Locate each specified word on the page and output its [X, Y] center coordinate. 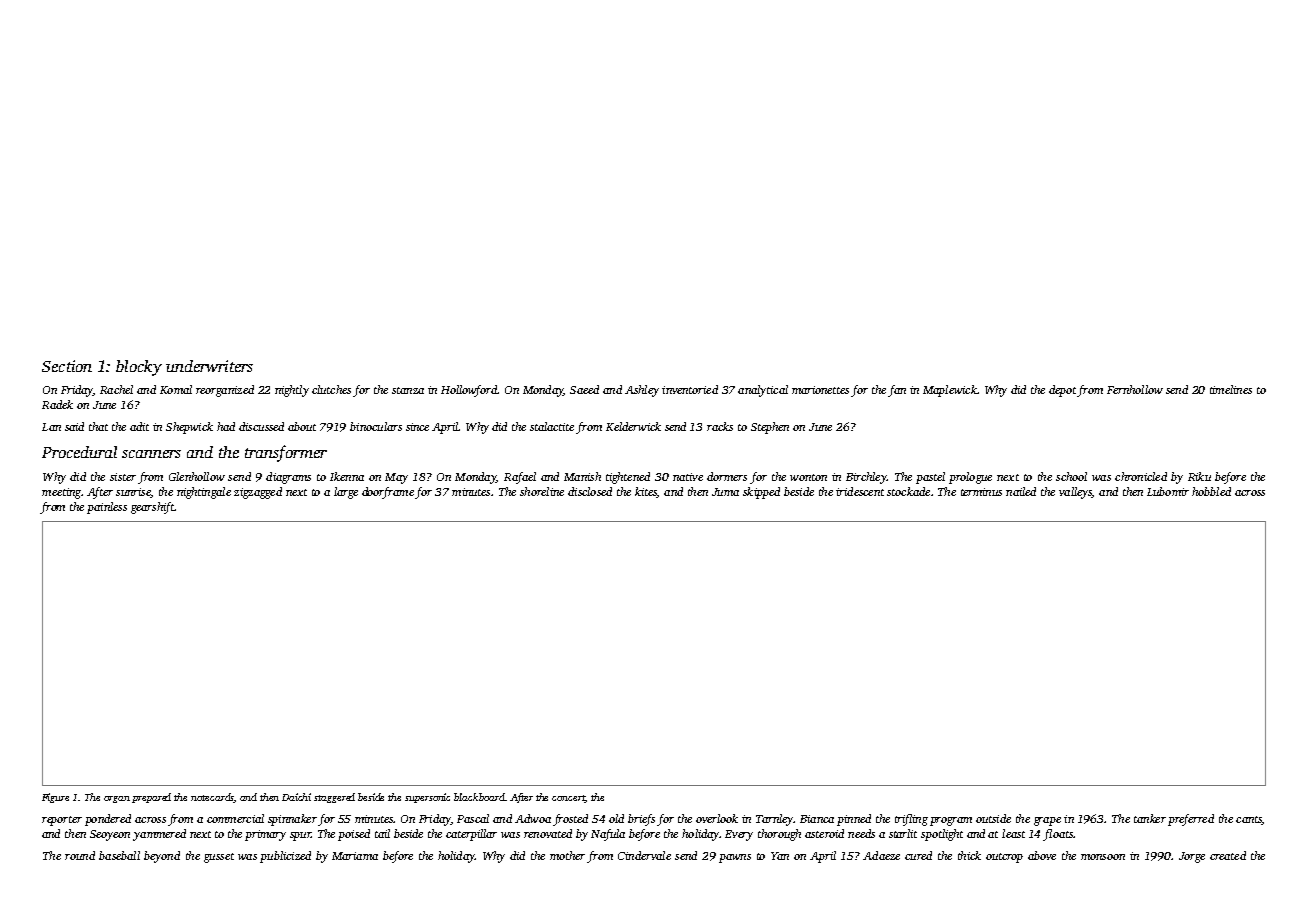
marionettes [820, 390]
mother [567, 855]
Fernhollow [1135, 389]
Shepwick [189, 428]
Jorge [1192, 857]
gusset [219, 858]
